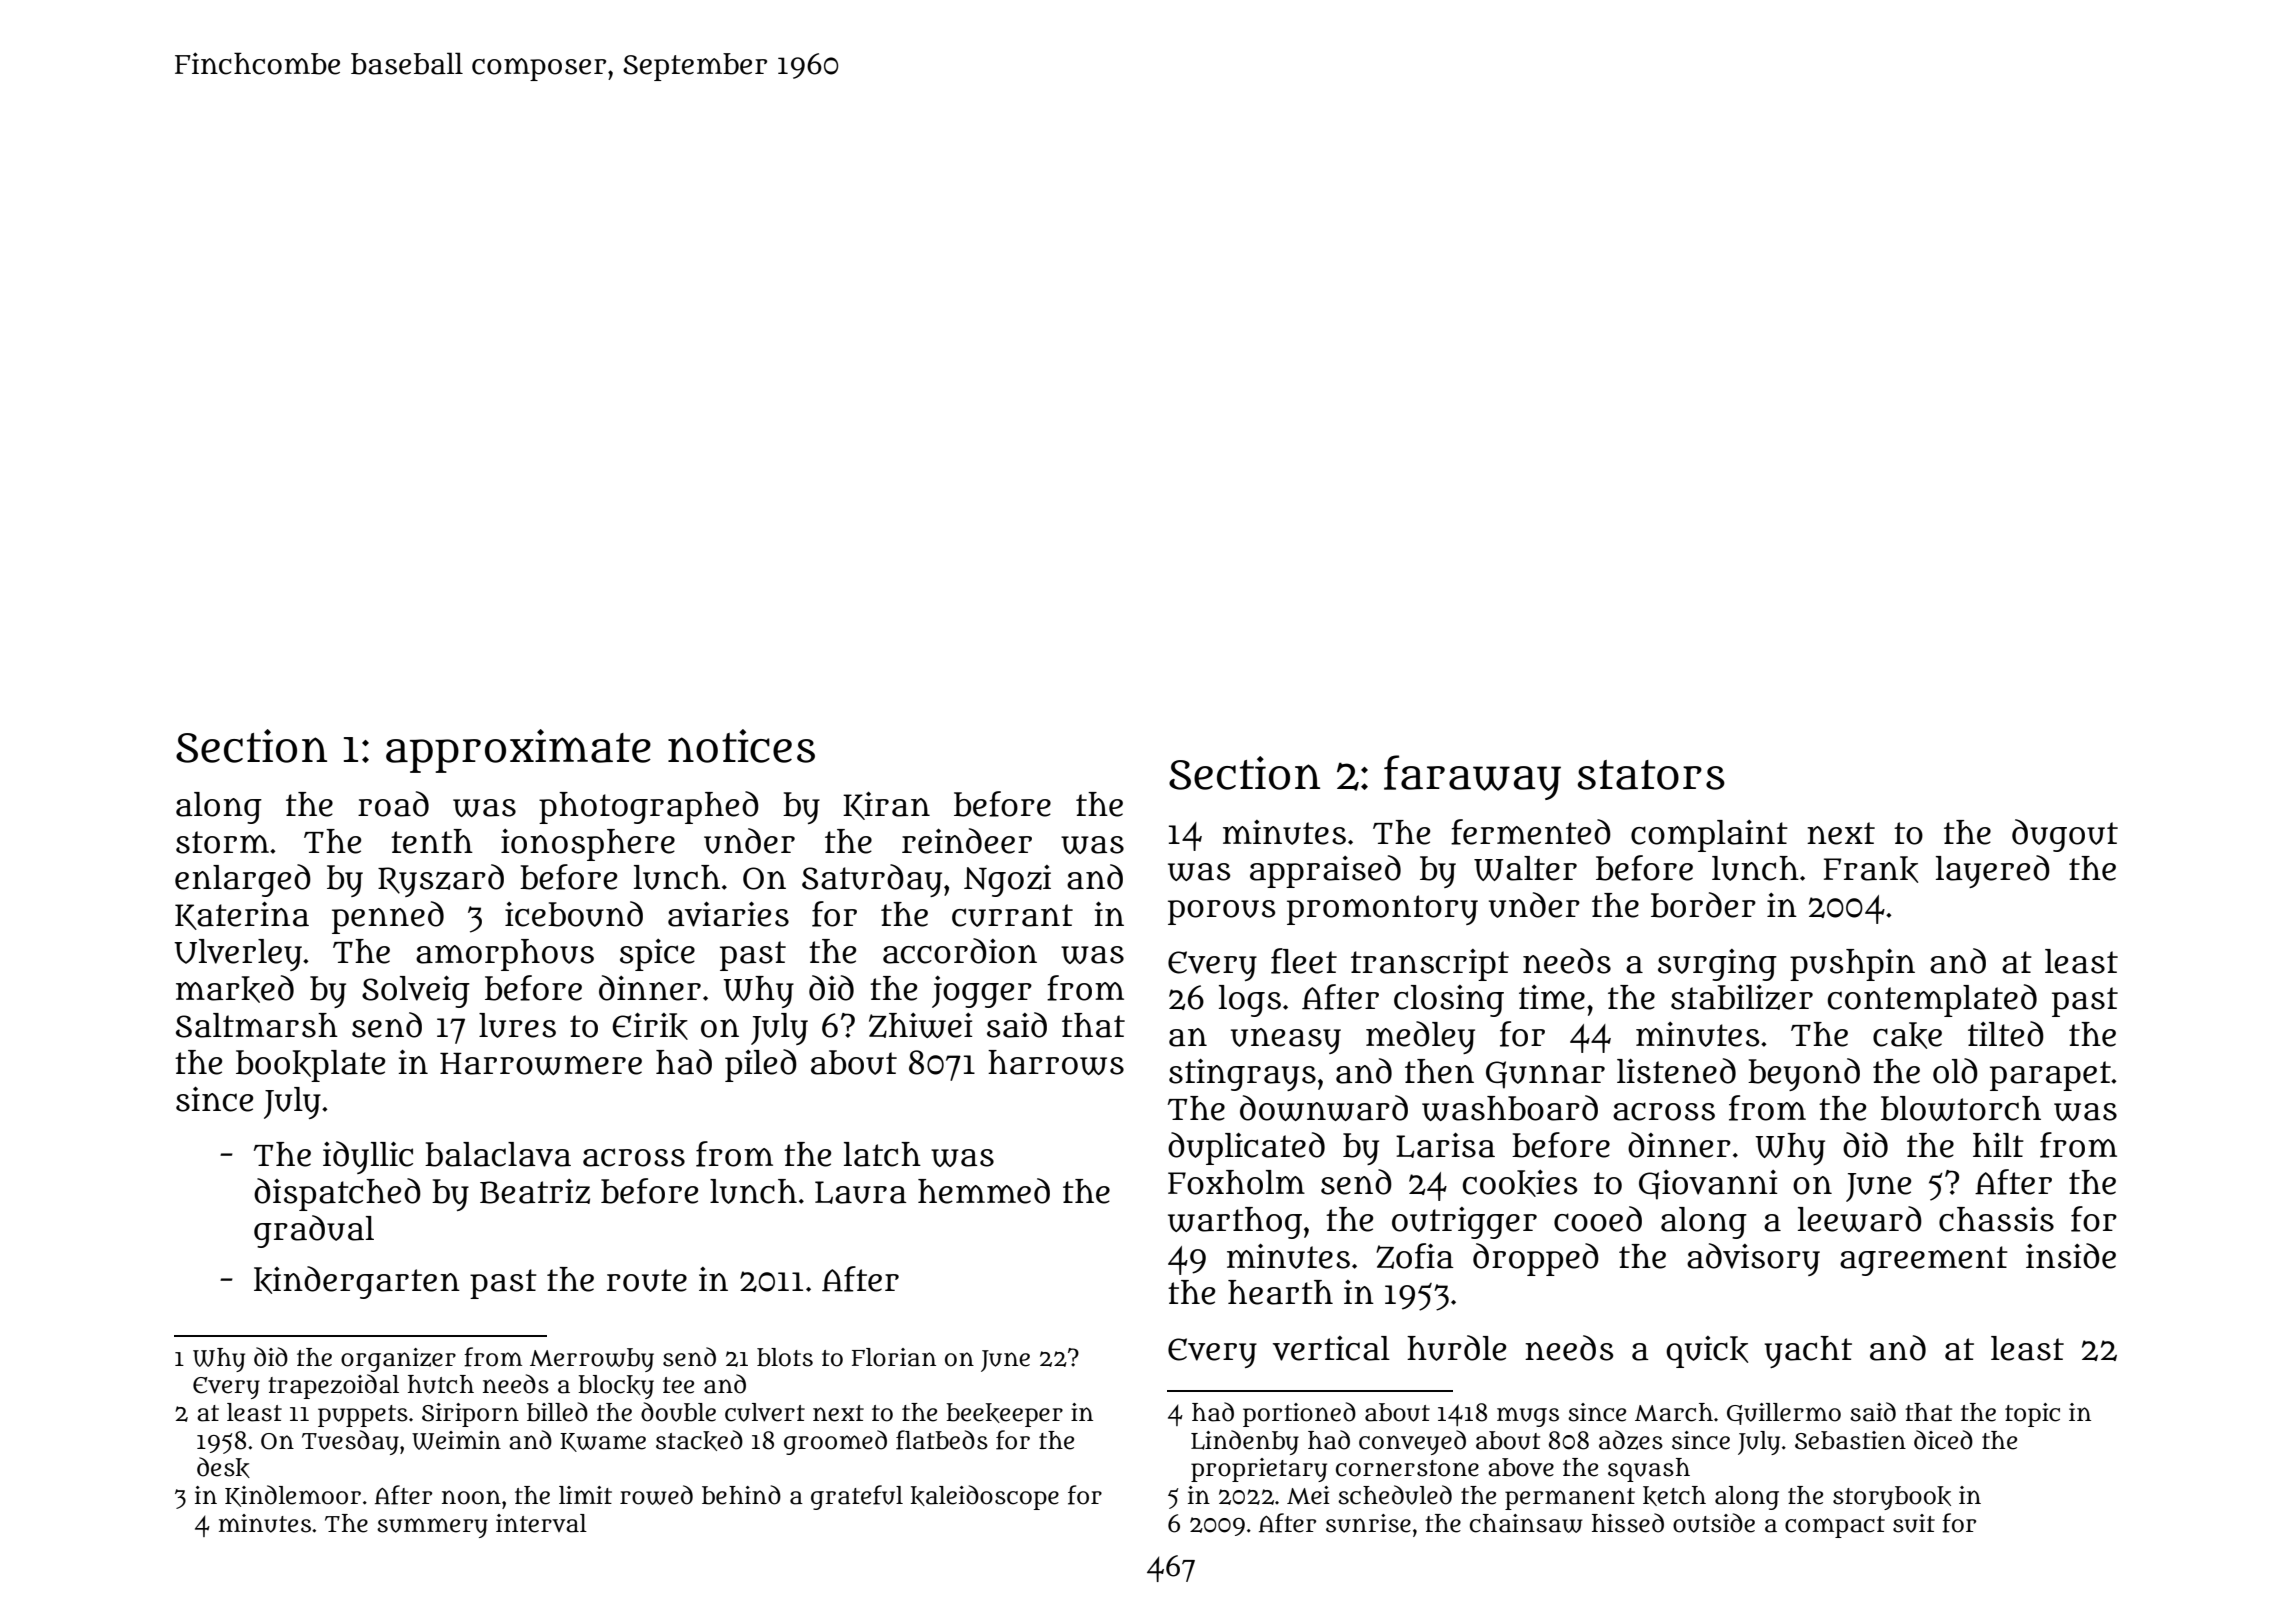 The height and width of the document is (1620, 2292). Describe the element at coordinates (1325, 871) in the document. I see `appraised` at that location.
